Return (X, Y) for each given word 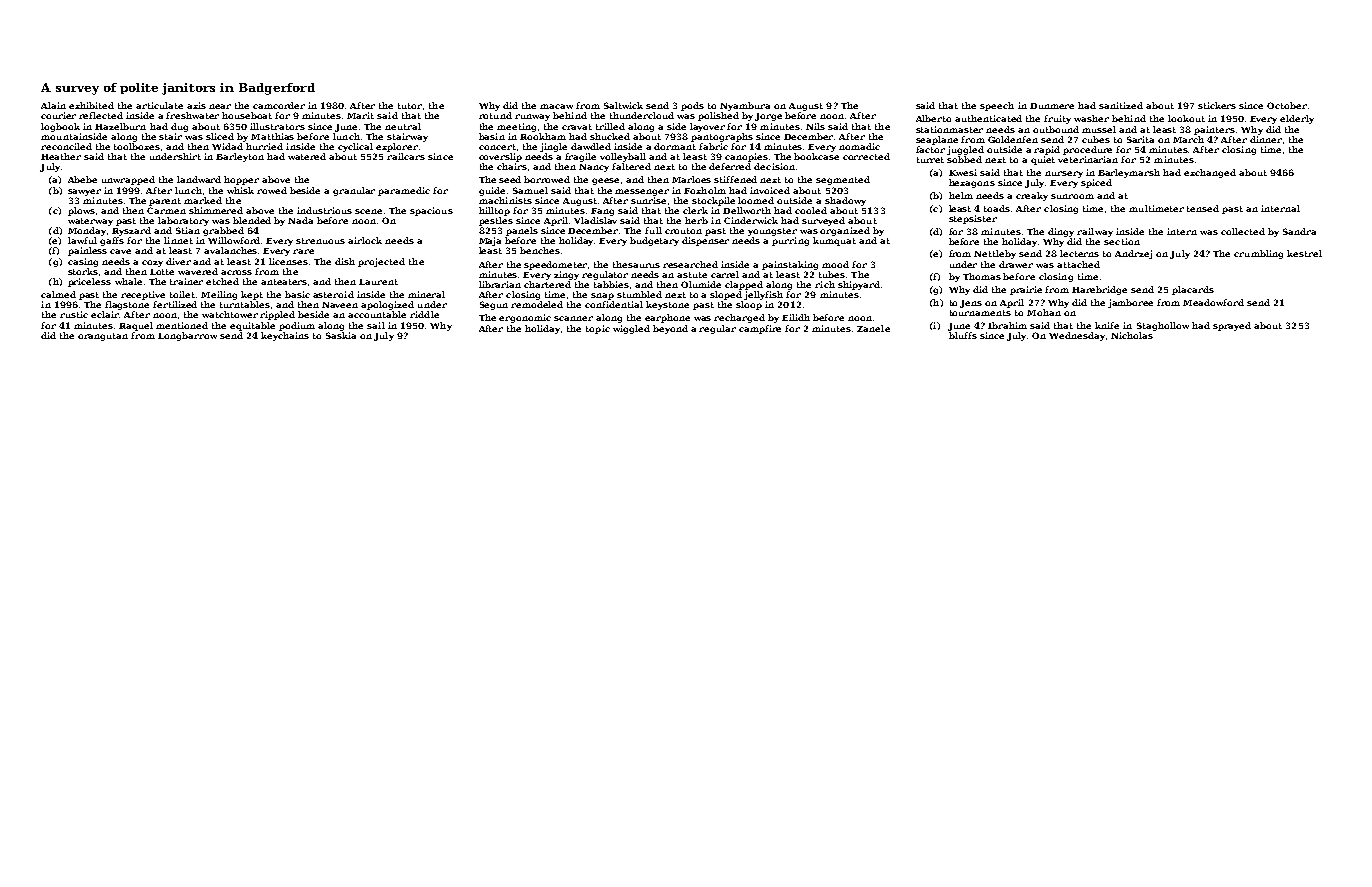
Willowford (235, 240)
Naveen (340, 305)
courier (58, 115)
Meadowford (1213, 302)
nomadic (859, 146)
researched (690, 264)
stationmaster (949, 129)
